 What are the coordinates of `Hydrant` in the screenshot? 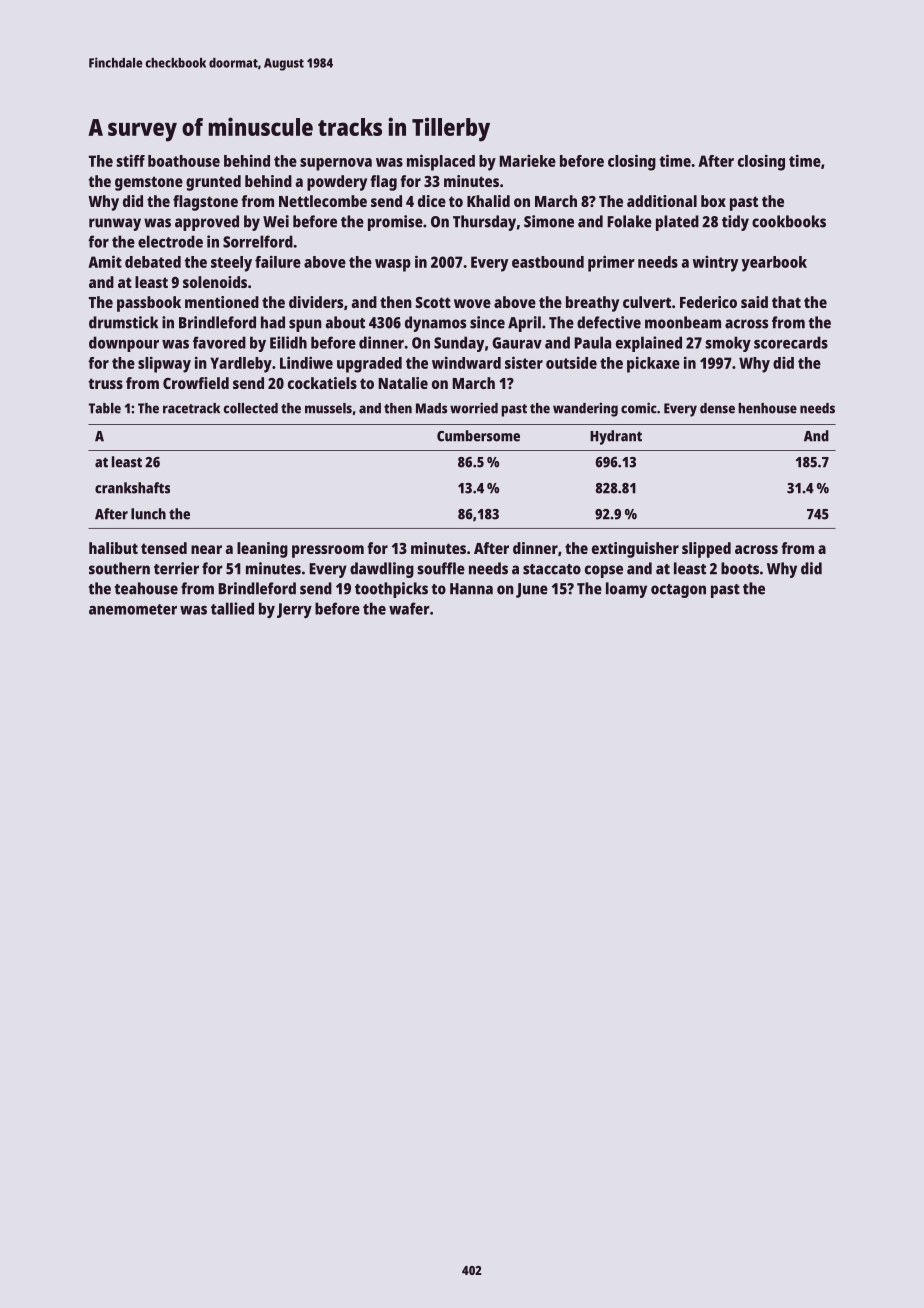 It's located at (616, 437).
